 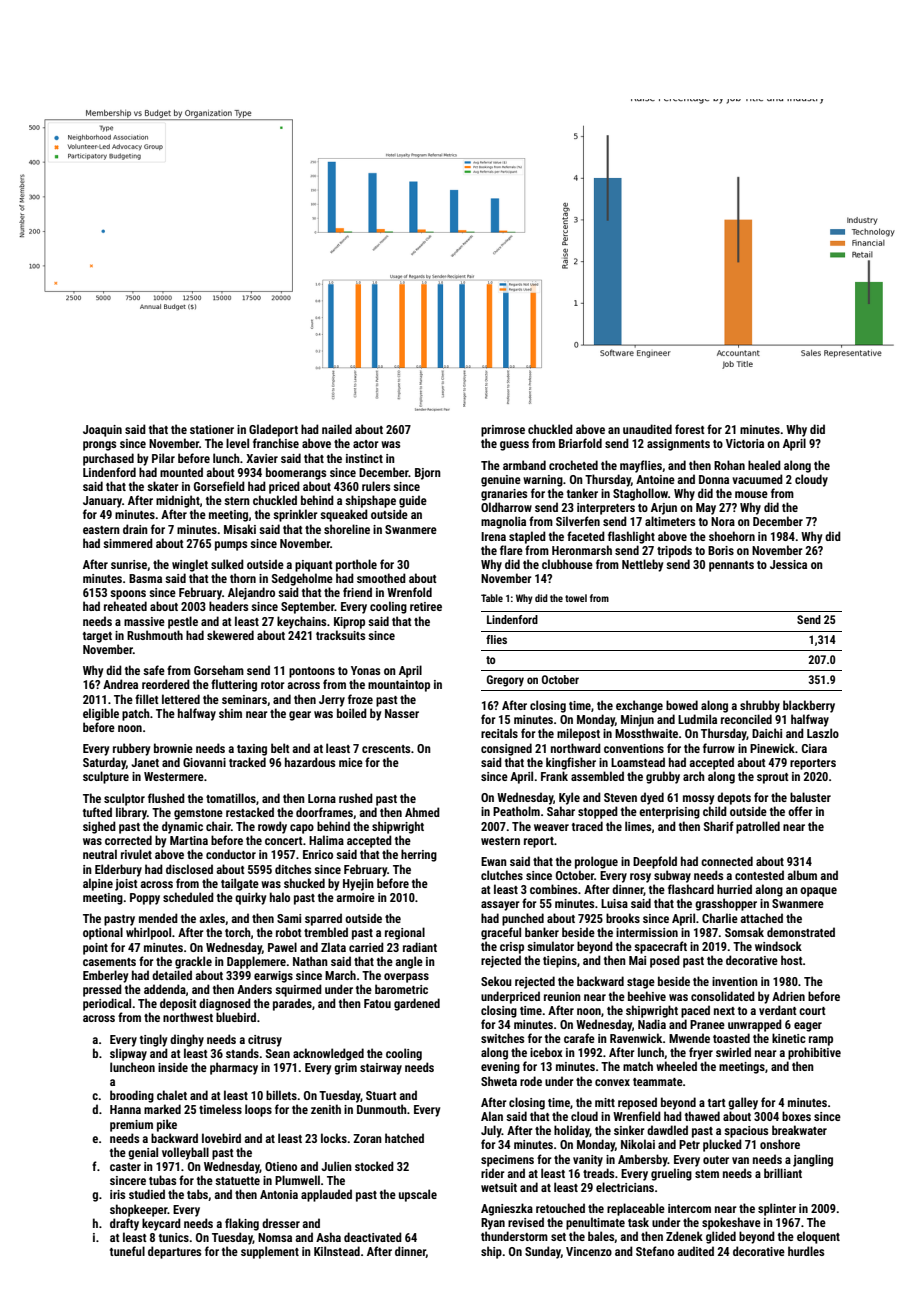 I want to click on Bjorn, so click(x=428, y=474).
